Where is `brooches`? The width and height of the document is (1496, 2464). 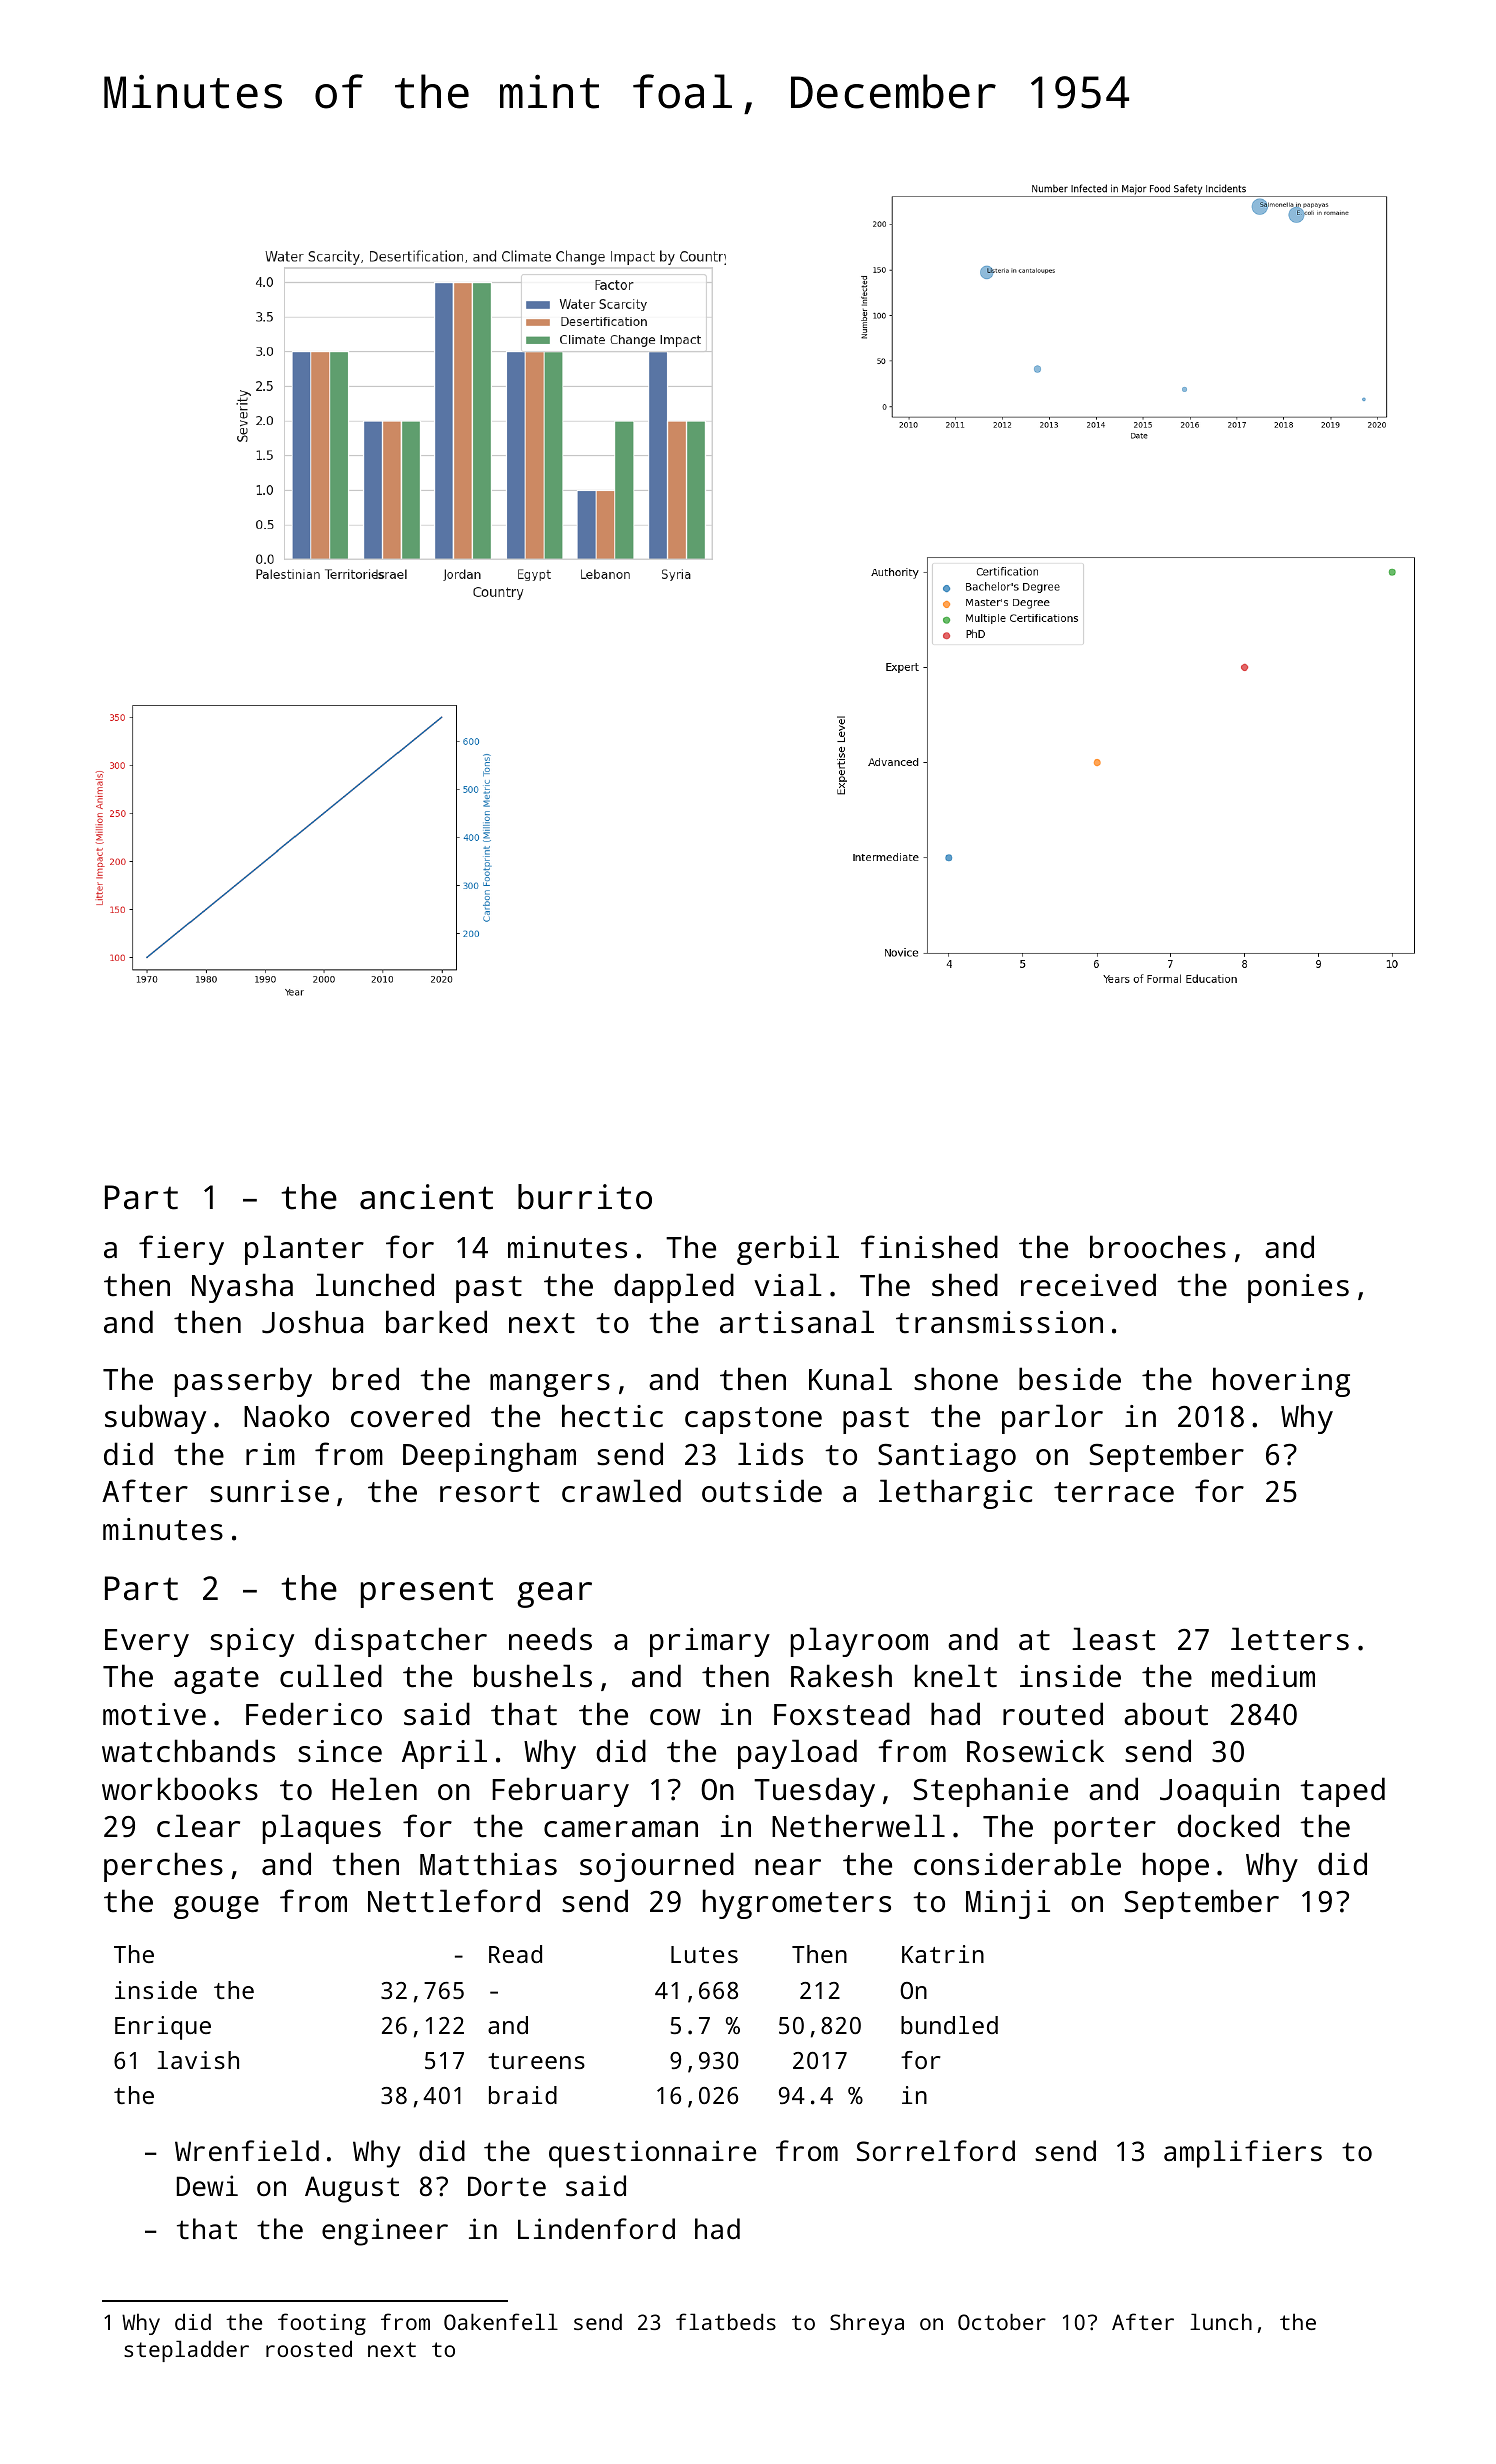 brooches is located at coordinates (1158, 1247).
